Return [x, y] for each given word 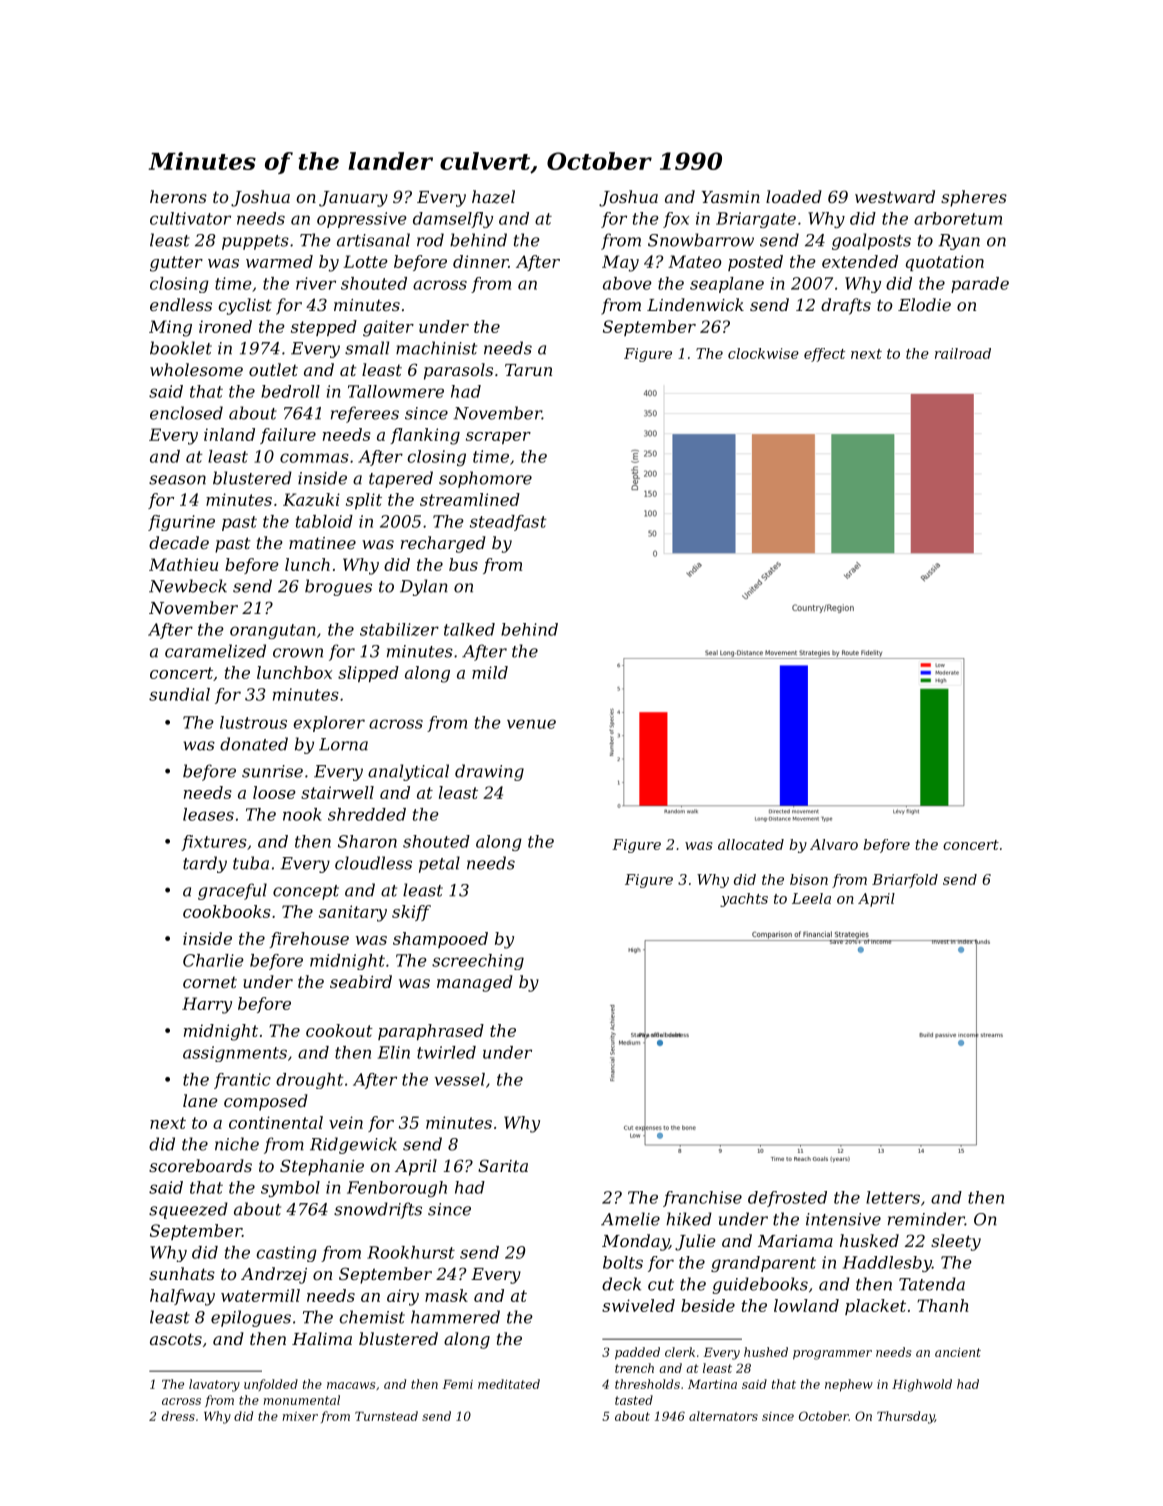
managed [475, 983]
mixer [300, 1416]
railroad [963, 353]
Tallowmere [396, 391]
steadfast [508, 523]
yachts [744, 900]
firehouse [309, 940]
